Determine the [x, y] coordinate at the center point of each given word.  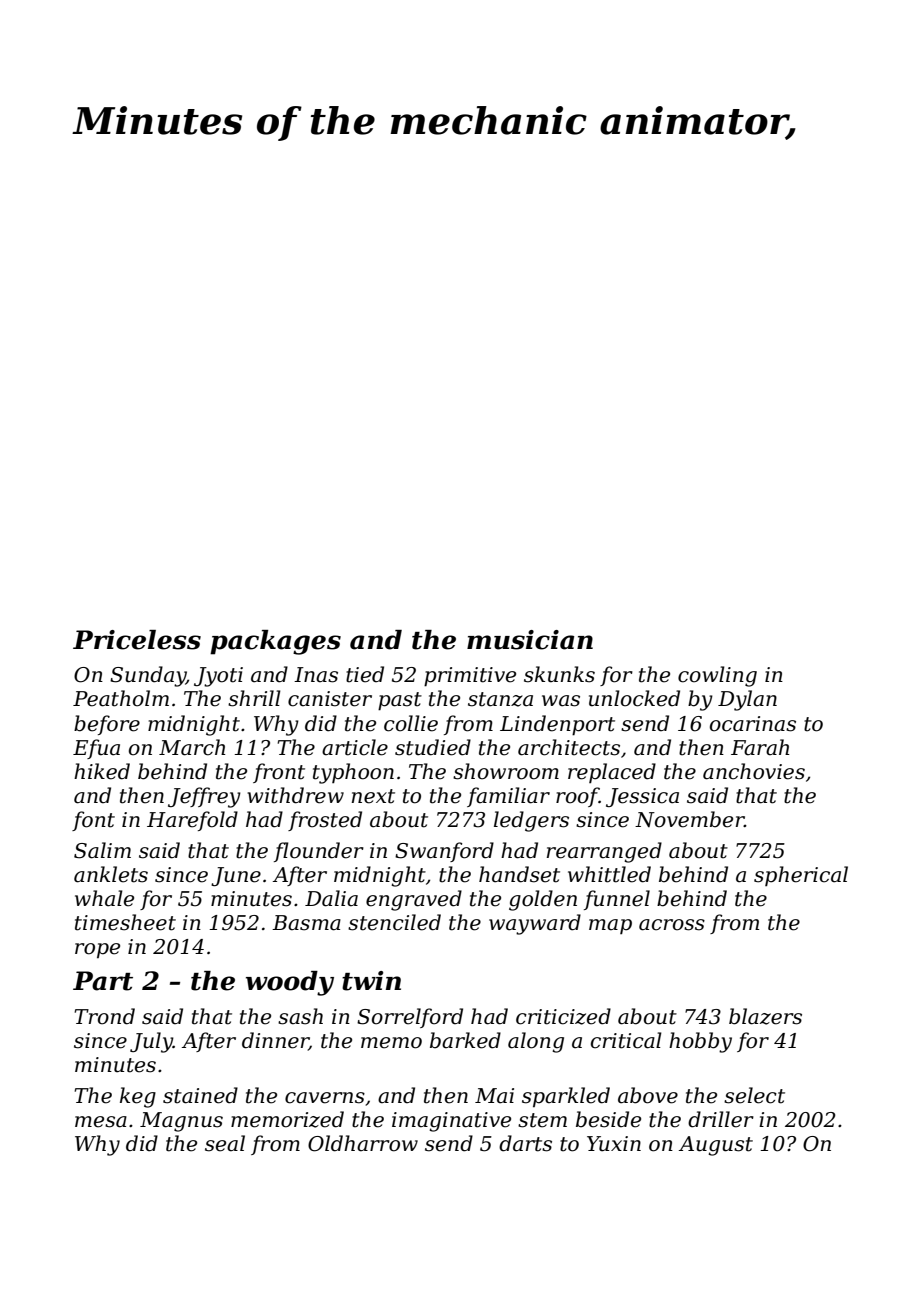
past [400, 701]
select [754, 1095]
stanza [500, 699]
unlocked [634, 698]
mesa [101, 1122]
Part [103, 981]
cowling [717, 676]
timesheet [125, 922]
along [536, 1042]
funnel [617, 900]
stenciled [394, 922]
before [107, 725]
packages [275, 642]
